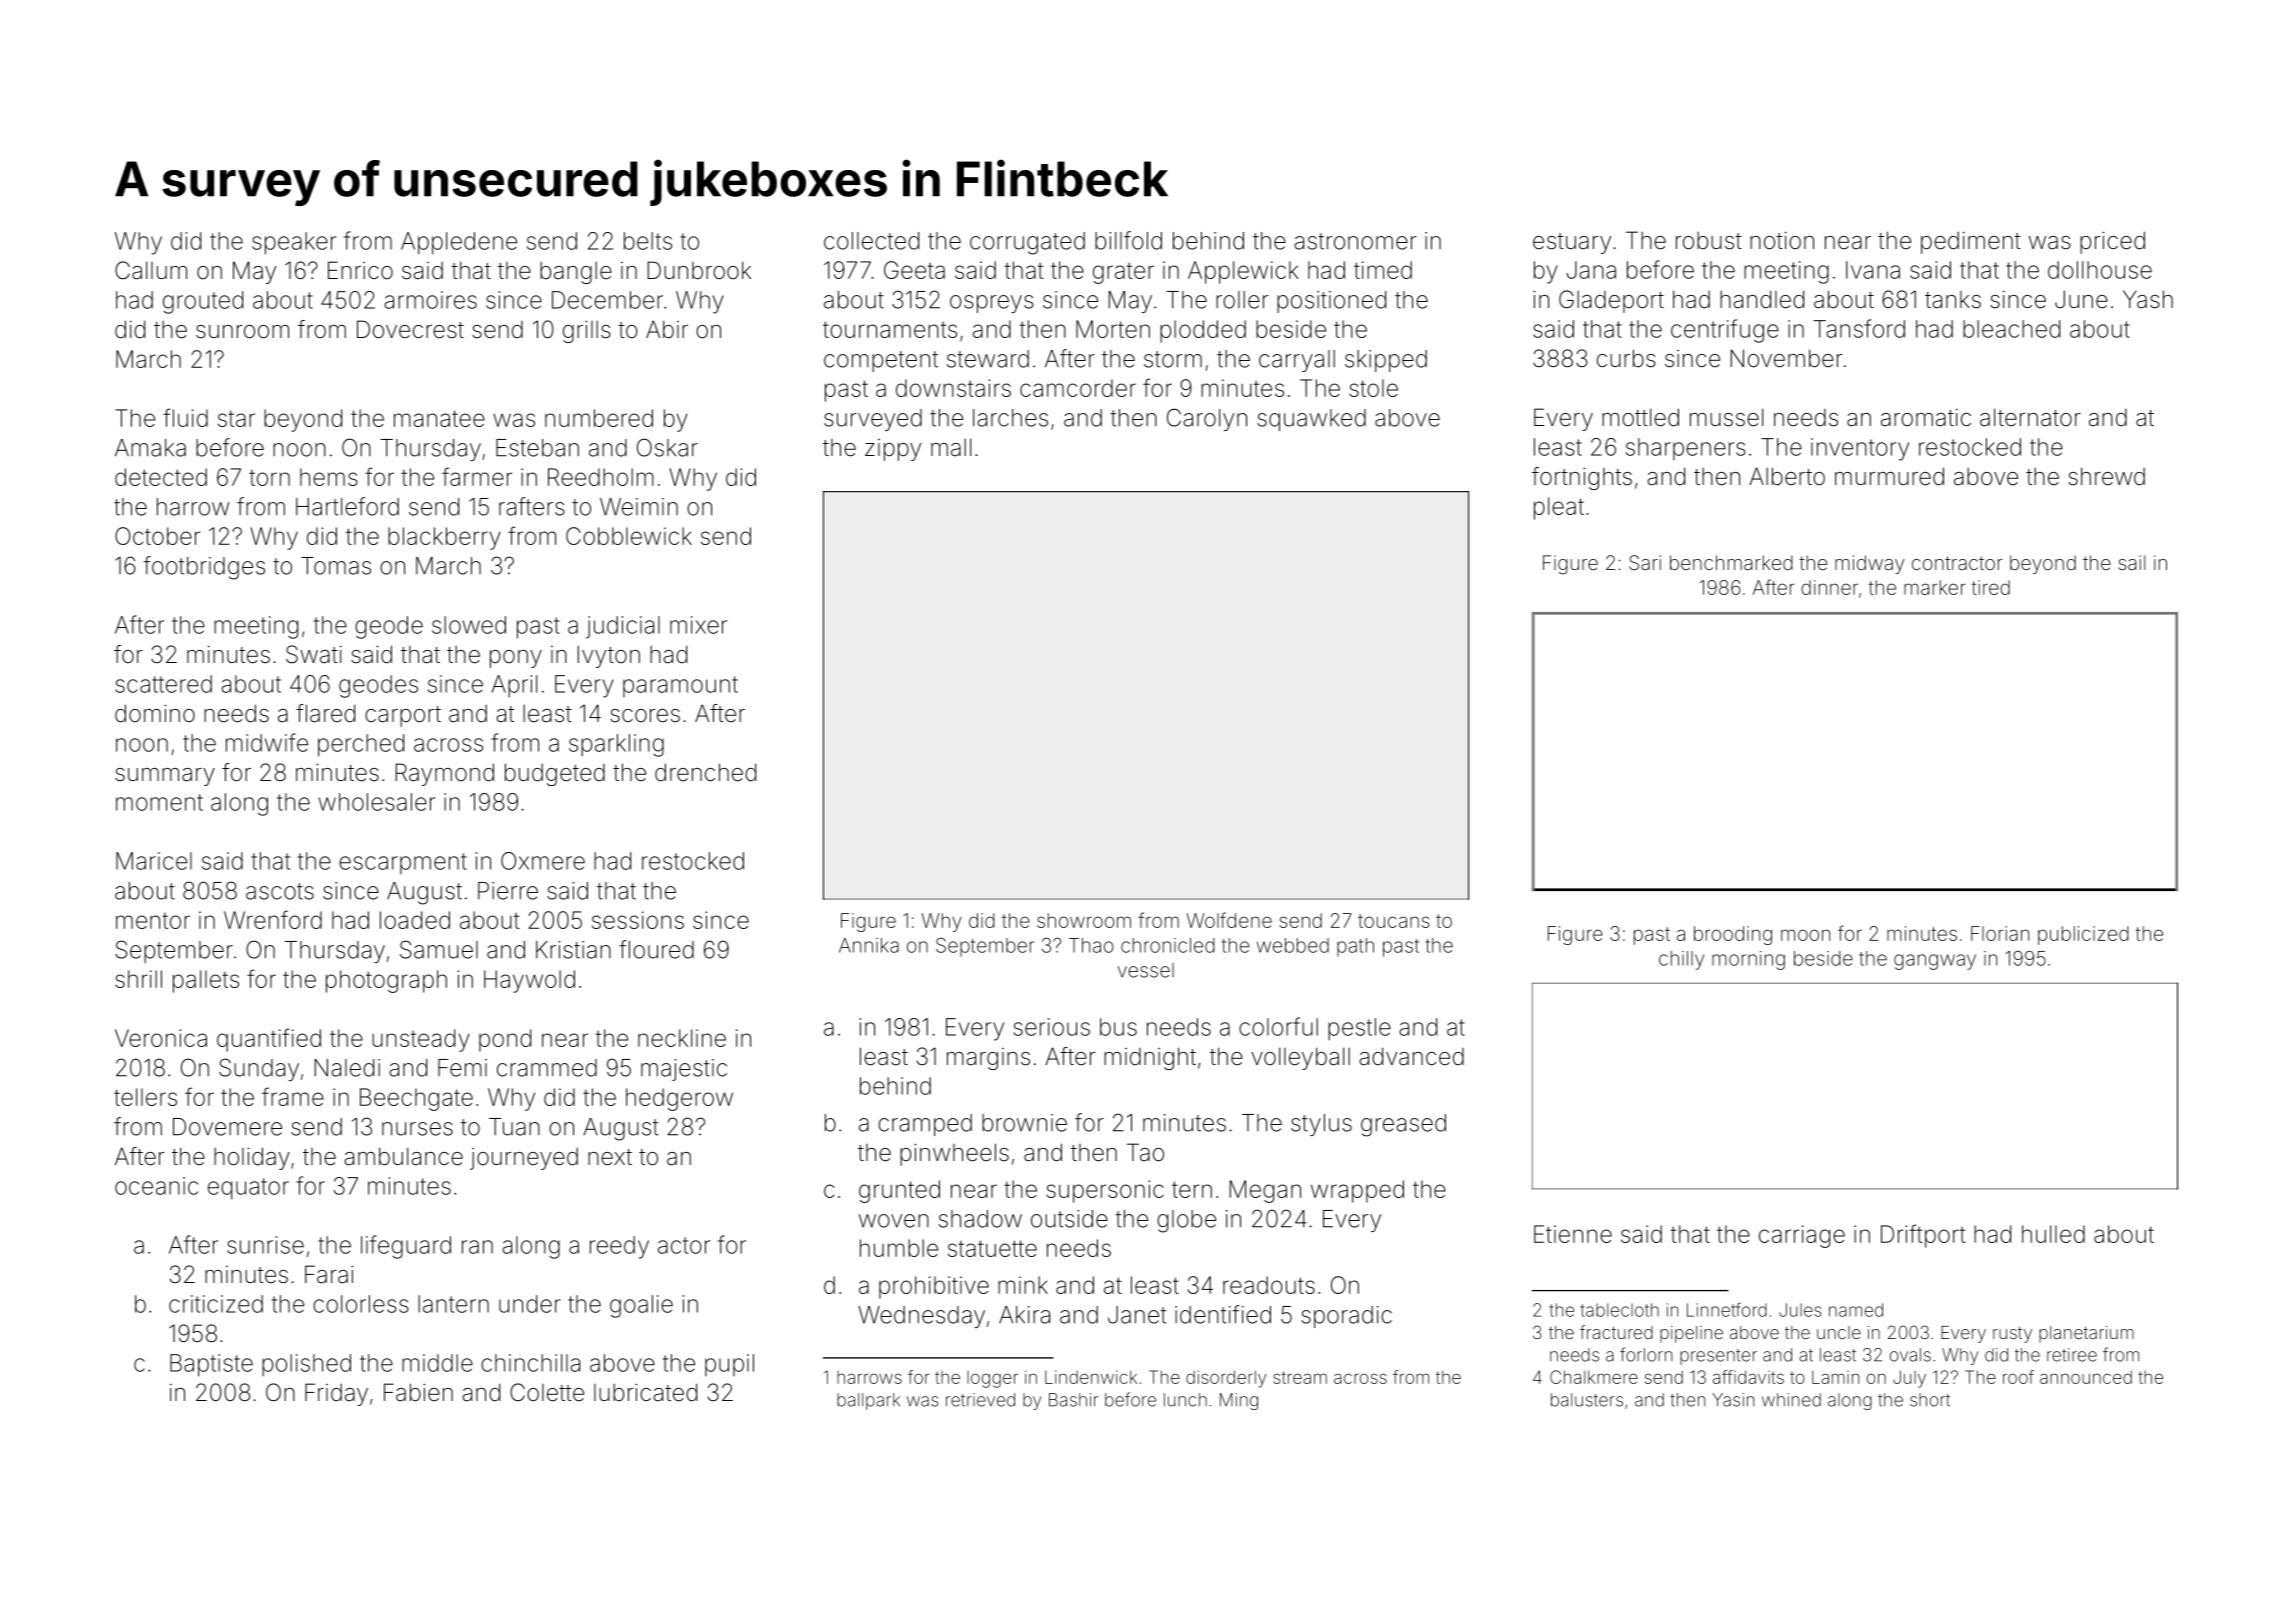 The image size is (2292, 1620). I want to click on shrewd, so click(2106, 476).
